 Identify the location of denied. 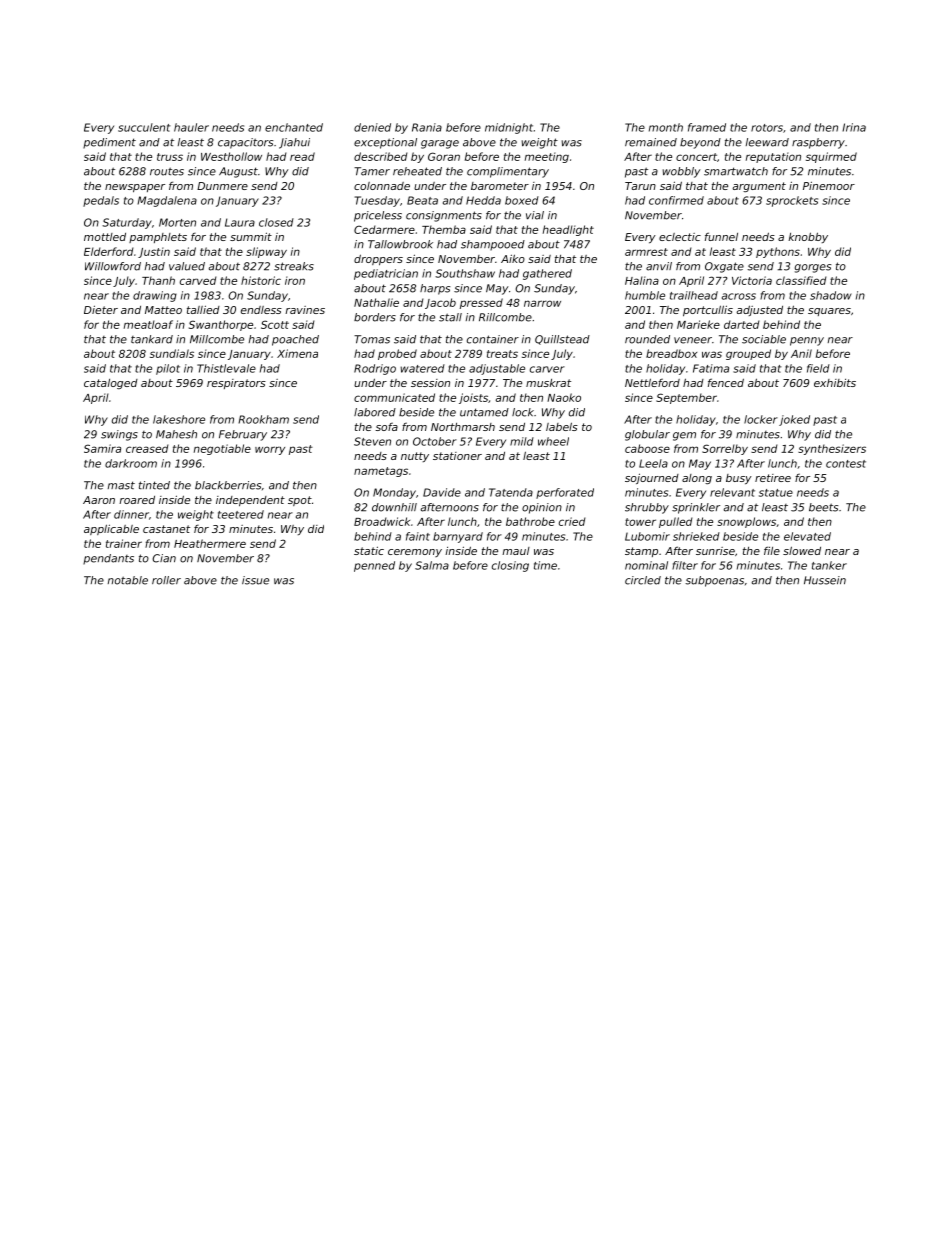
(372, 127).
